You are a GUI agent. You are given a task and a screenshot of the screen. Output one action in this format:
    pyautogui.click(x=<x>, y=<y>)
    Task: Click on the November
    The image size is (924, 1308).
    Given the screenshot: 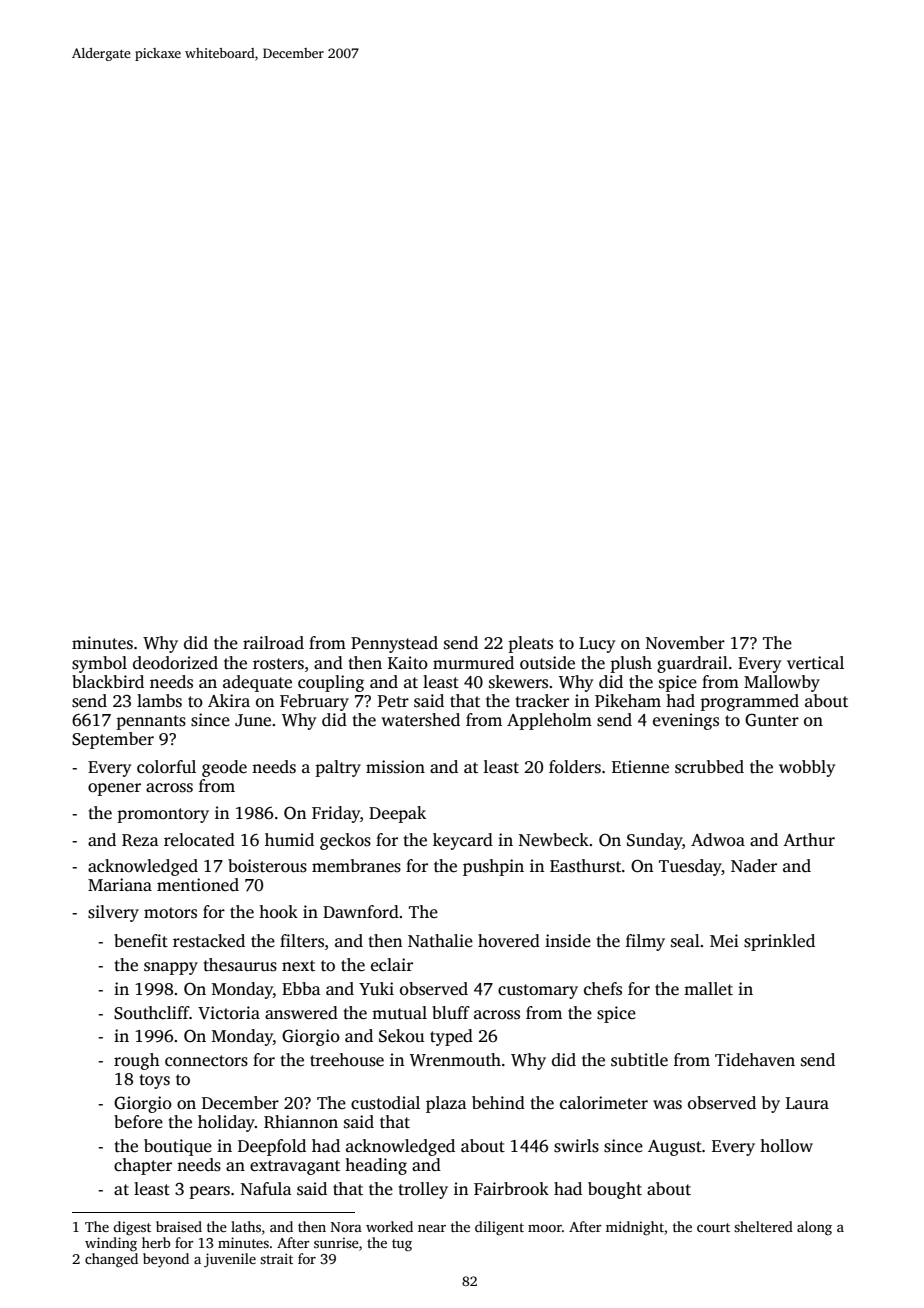 What is the action you would take?
    pyautogui.click(x=685, y=643)
